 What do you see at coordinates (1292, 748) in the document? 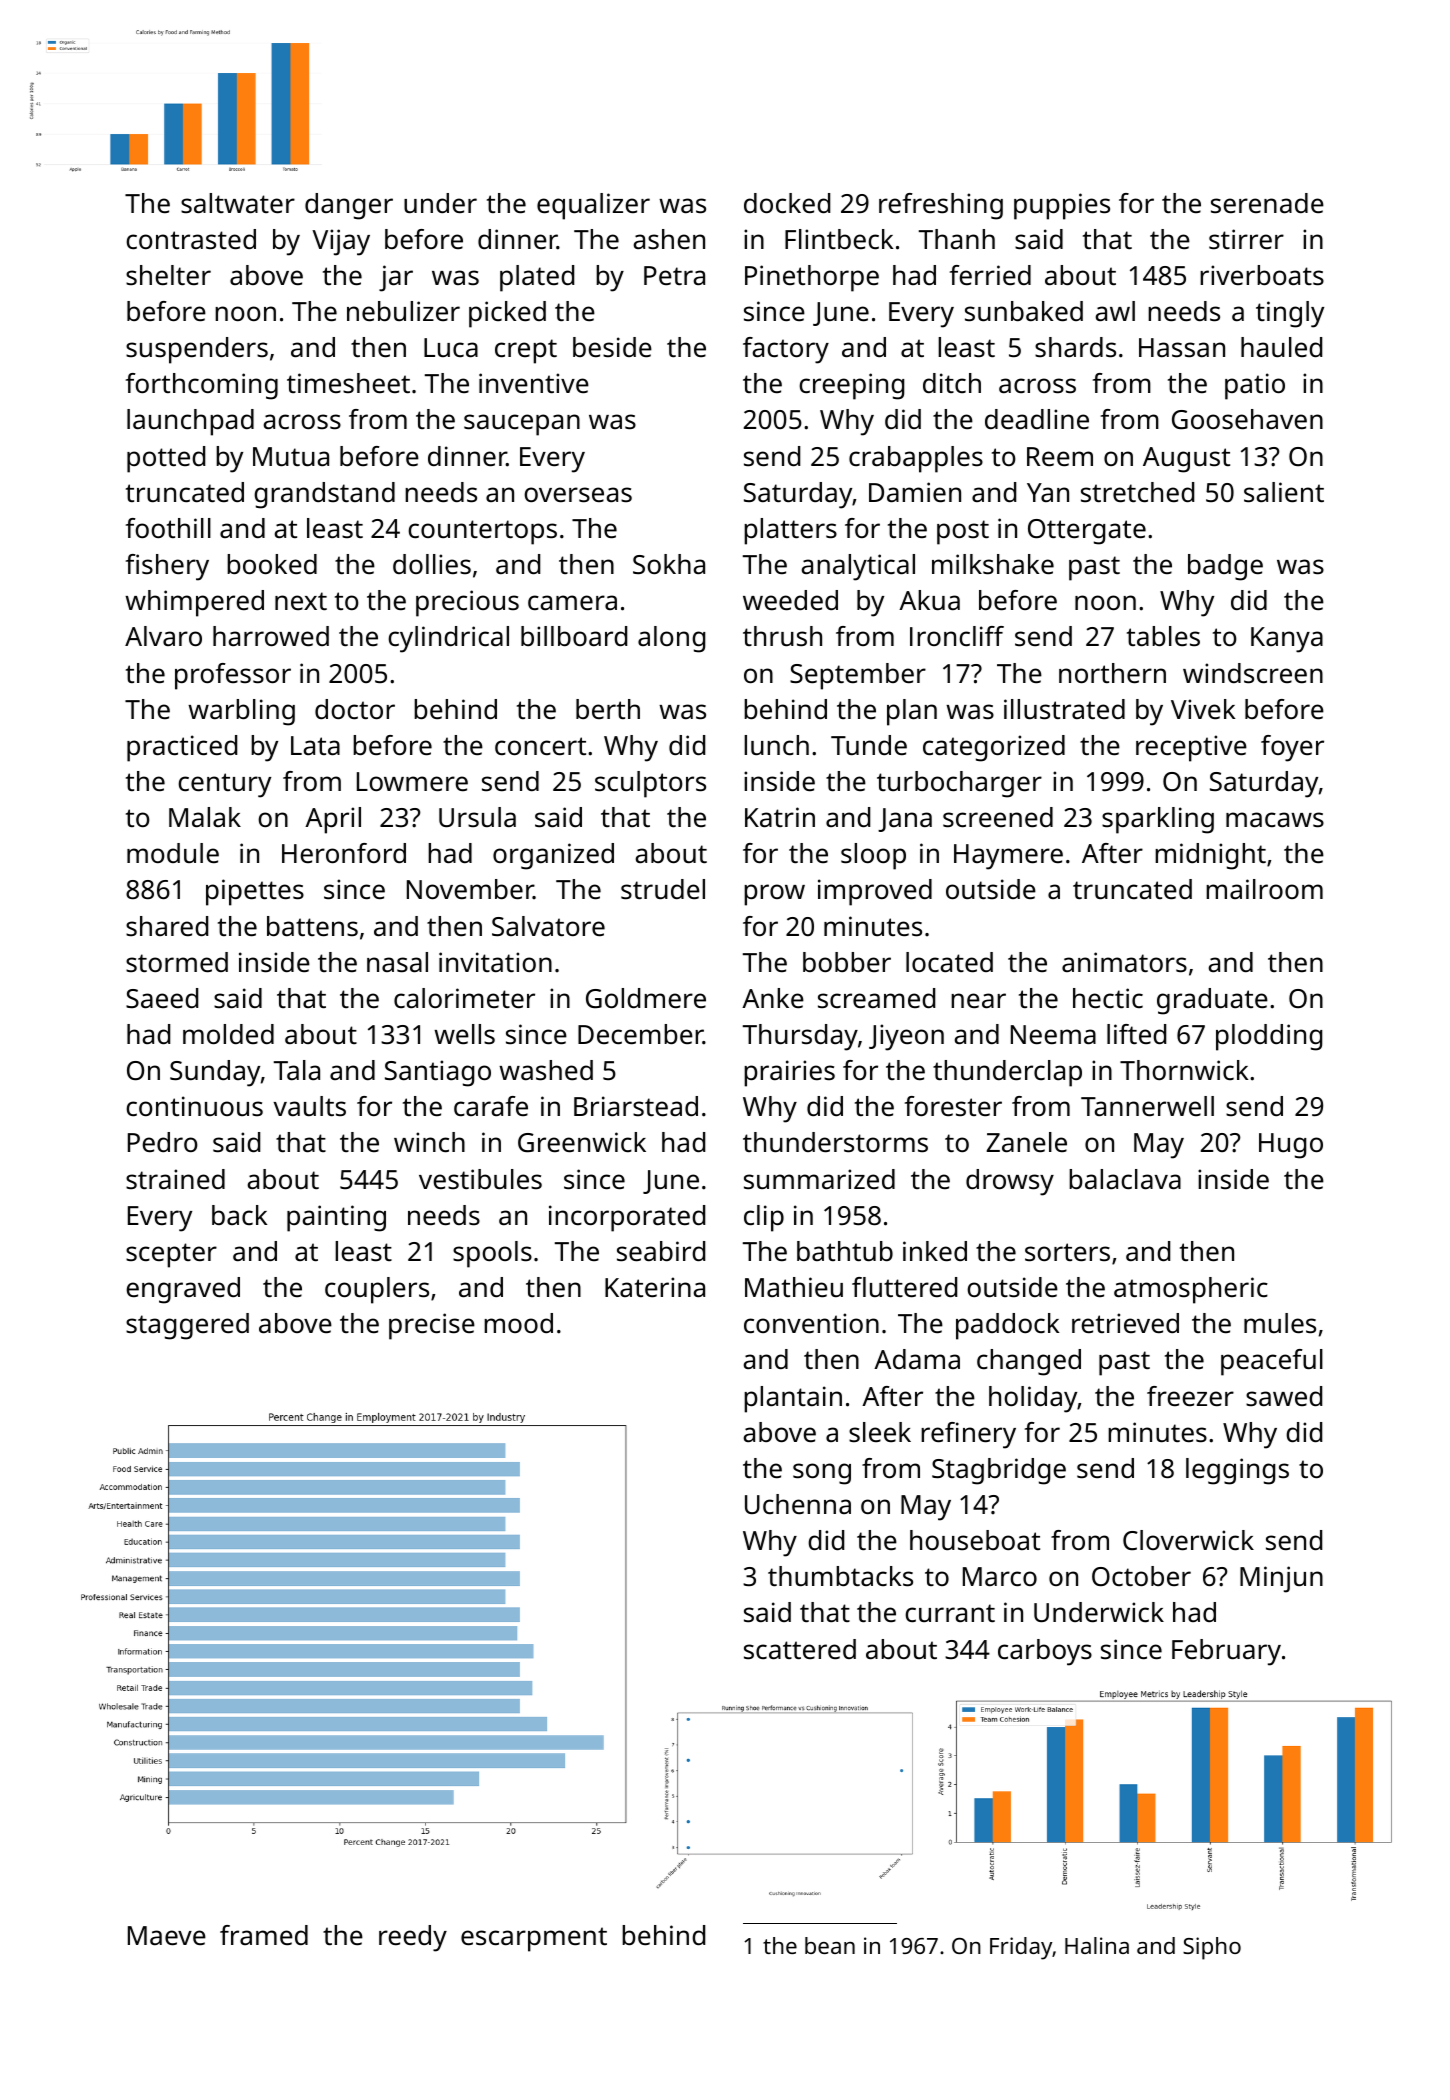
I see `foyer` at bounding box center [1292, 748].
